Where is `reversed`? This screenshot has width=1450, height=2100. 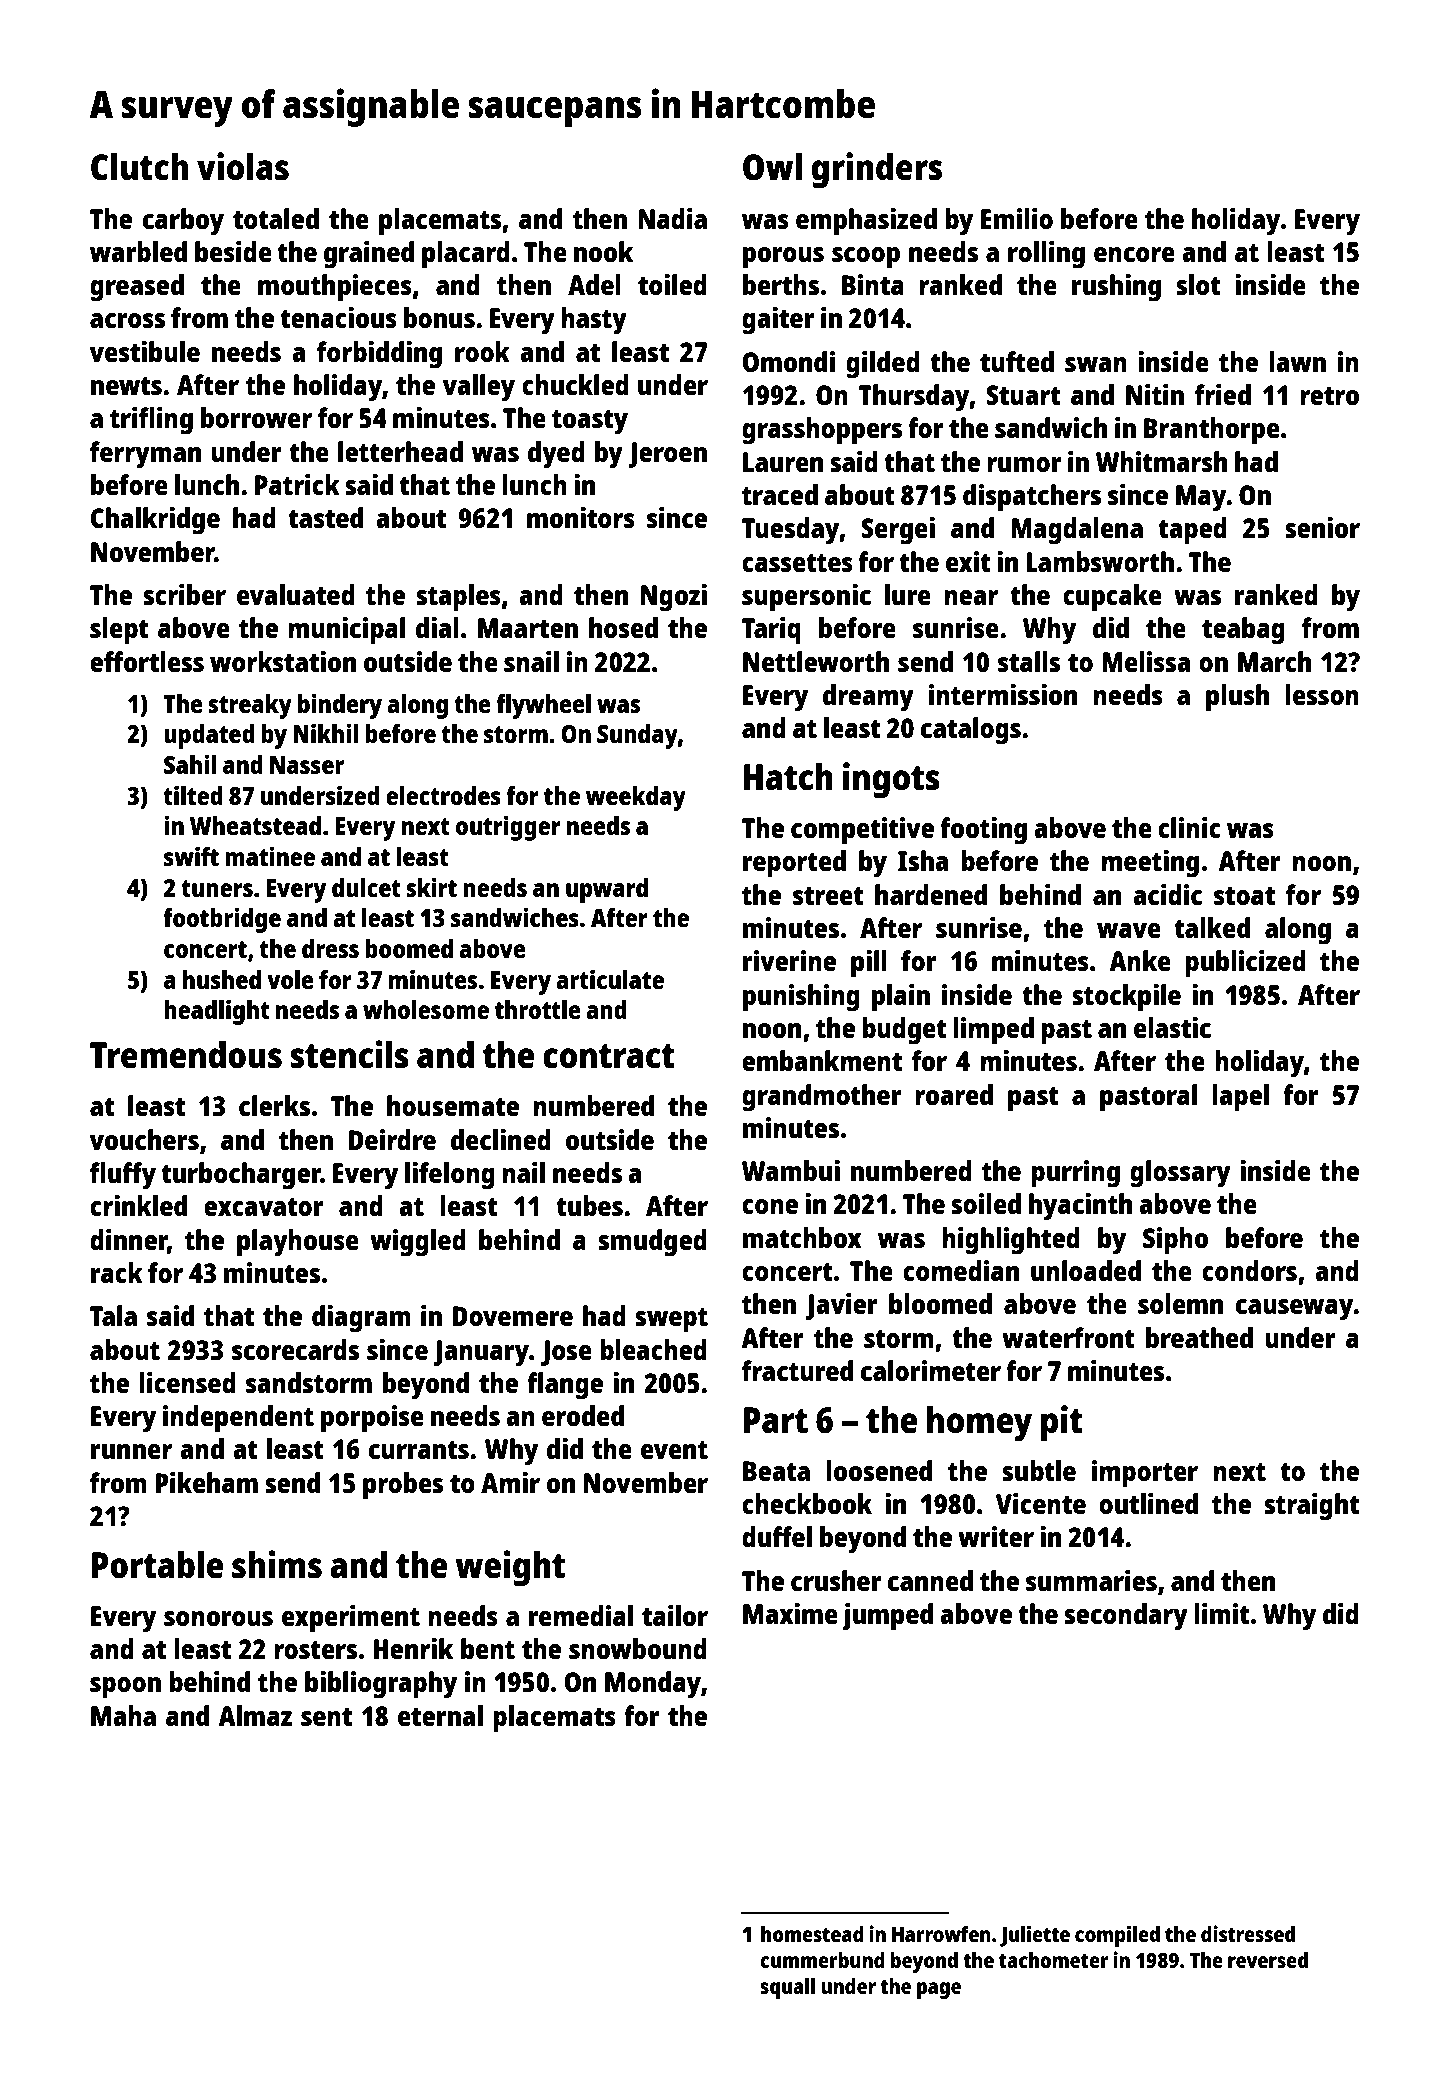 reversed is located at coordinates (1268, 1960).
